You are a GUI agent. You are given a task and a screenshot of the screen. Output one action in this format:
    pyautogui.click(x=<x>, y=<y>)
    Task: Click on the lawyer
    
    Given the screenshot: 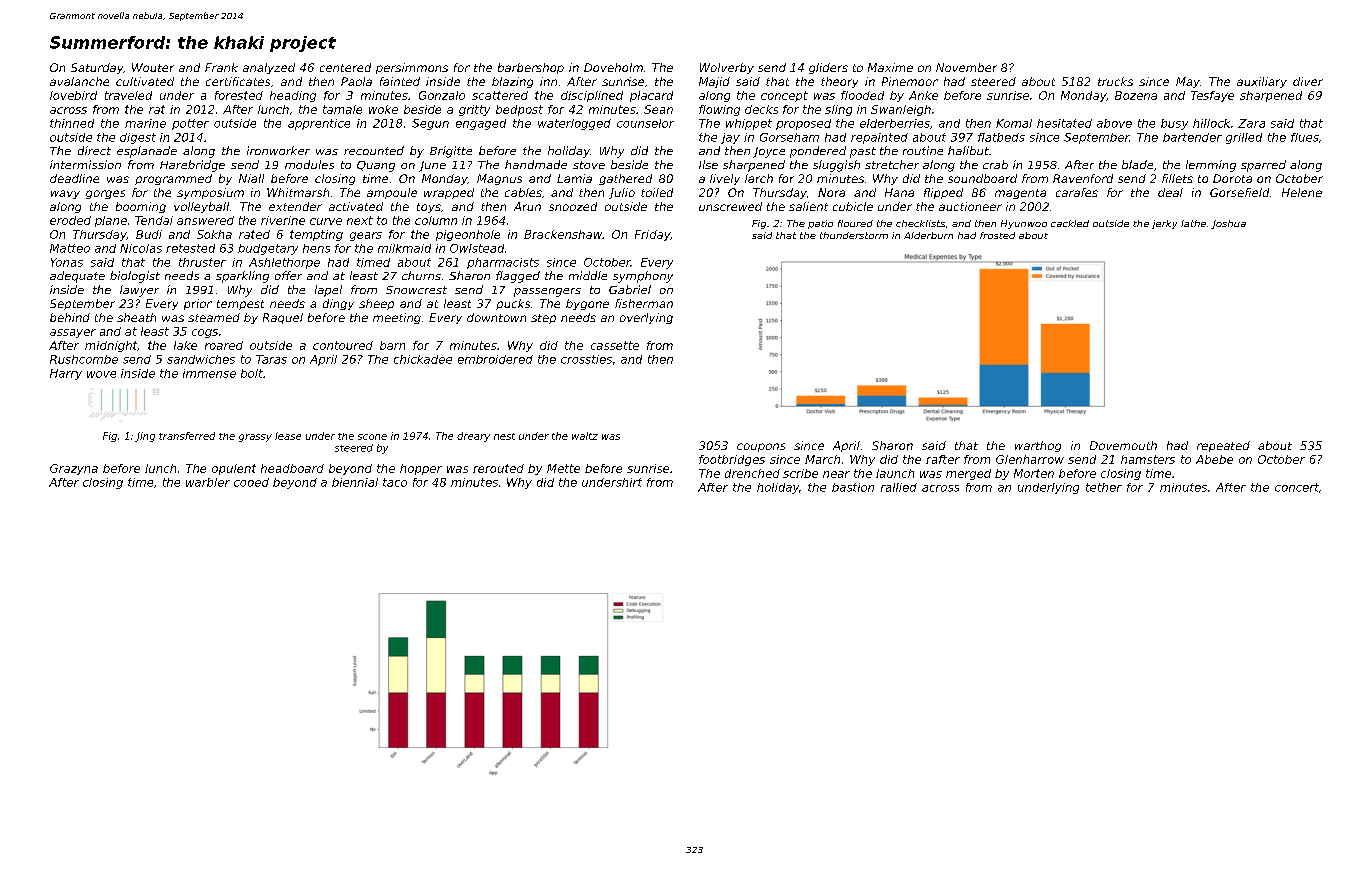 What is the action you would take?
    pyautogui.click(x=139, y=291)
